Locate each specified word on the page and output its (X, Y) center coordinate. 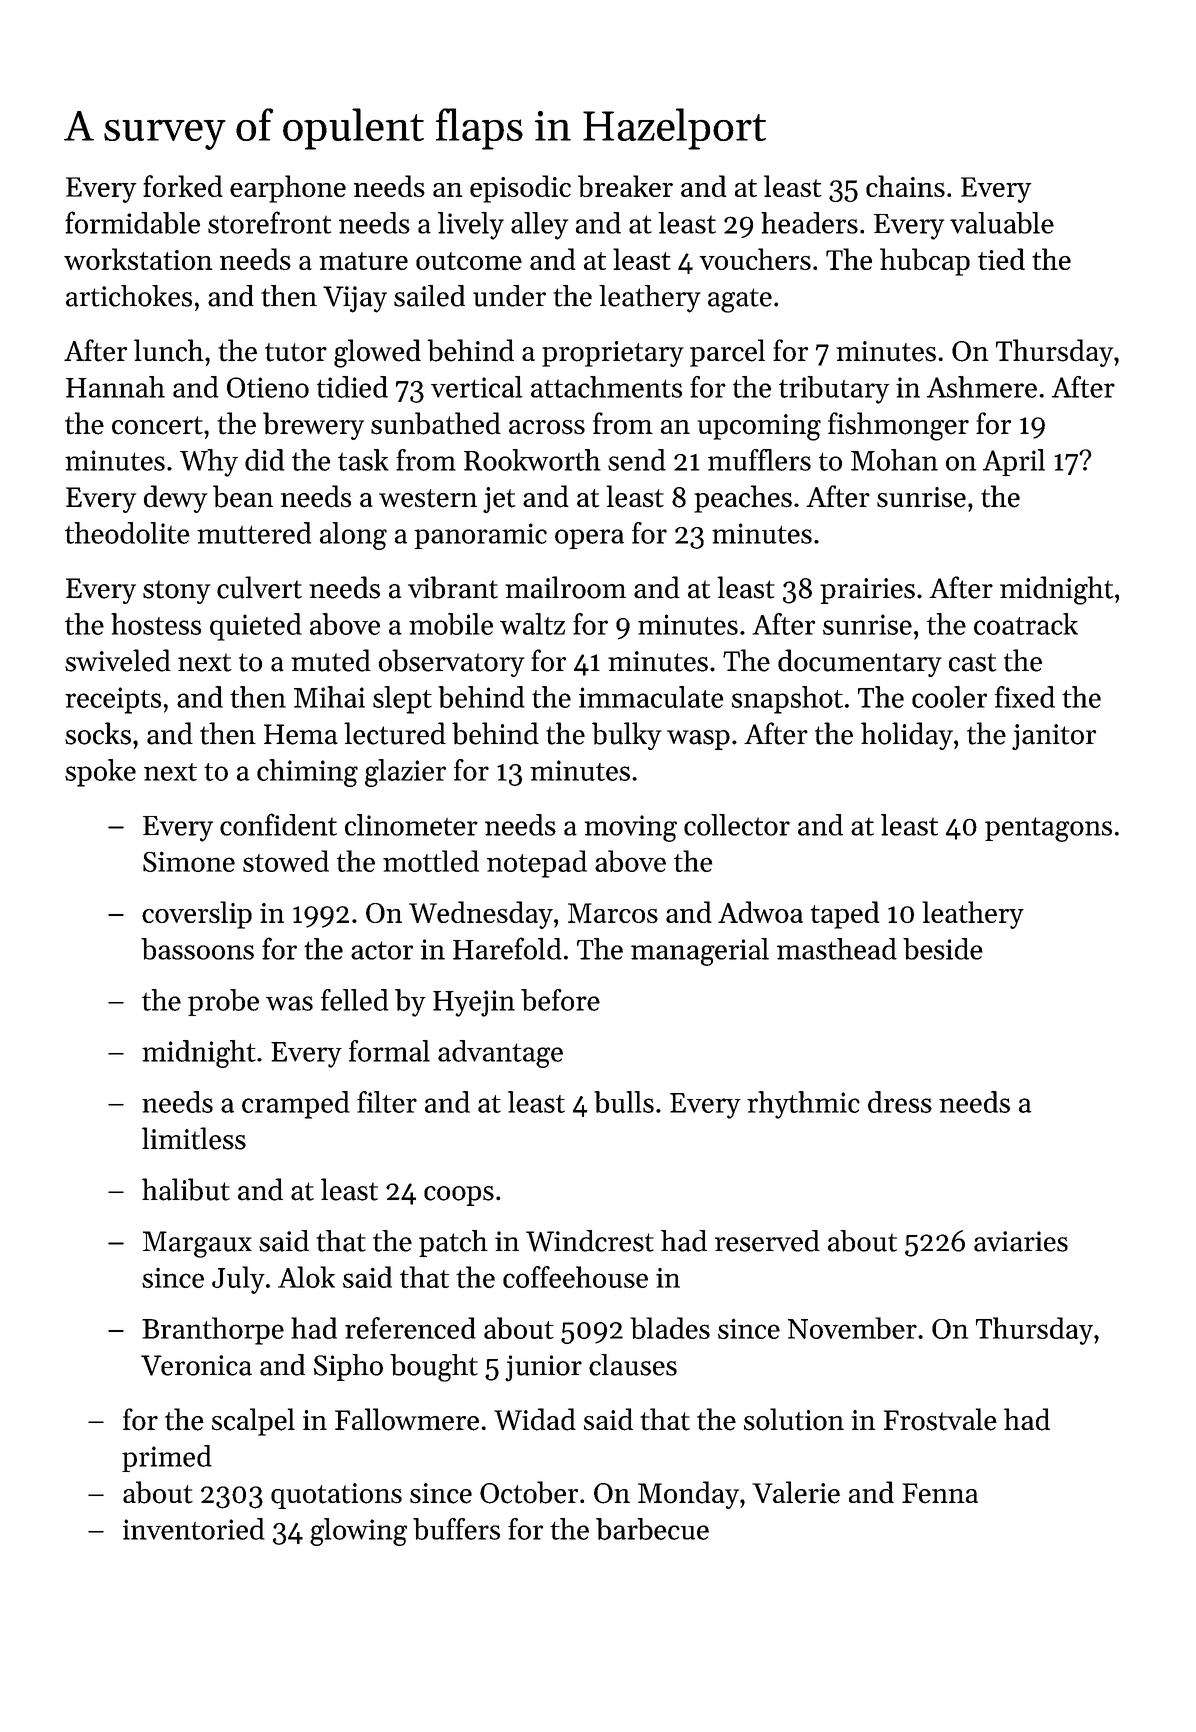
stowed (286, 861)
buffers (456, 1529)
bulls (624, 1102)
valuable (1002, 223)
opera (589, 539)
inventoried (194, 1529)
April (1014, 462)
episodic (520, 189)
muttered (254, 533)
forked (183, 186)
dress (900, 1102)
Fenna (940, 1493)
